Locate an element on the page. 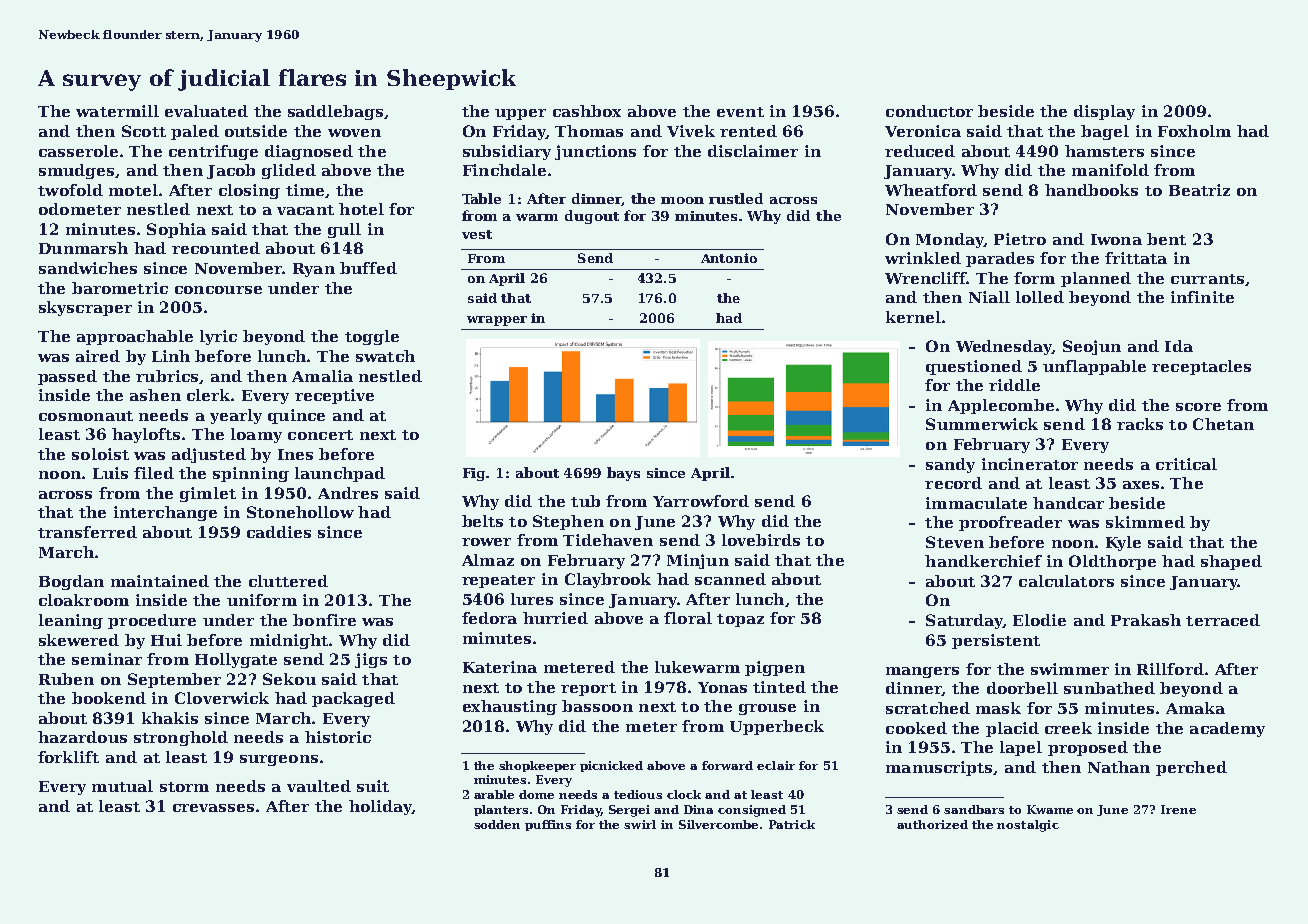 The width and height of the document is (1308, 924). event is located at coordinates (740, 112).
